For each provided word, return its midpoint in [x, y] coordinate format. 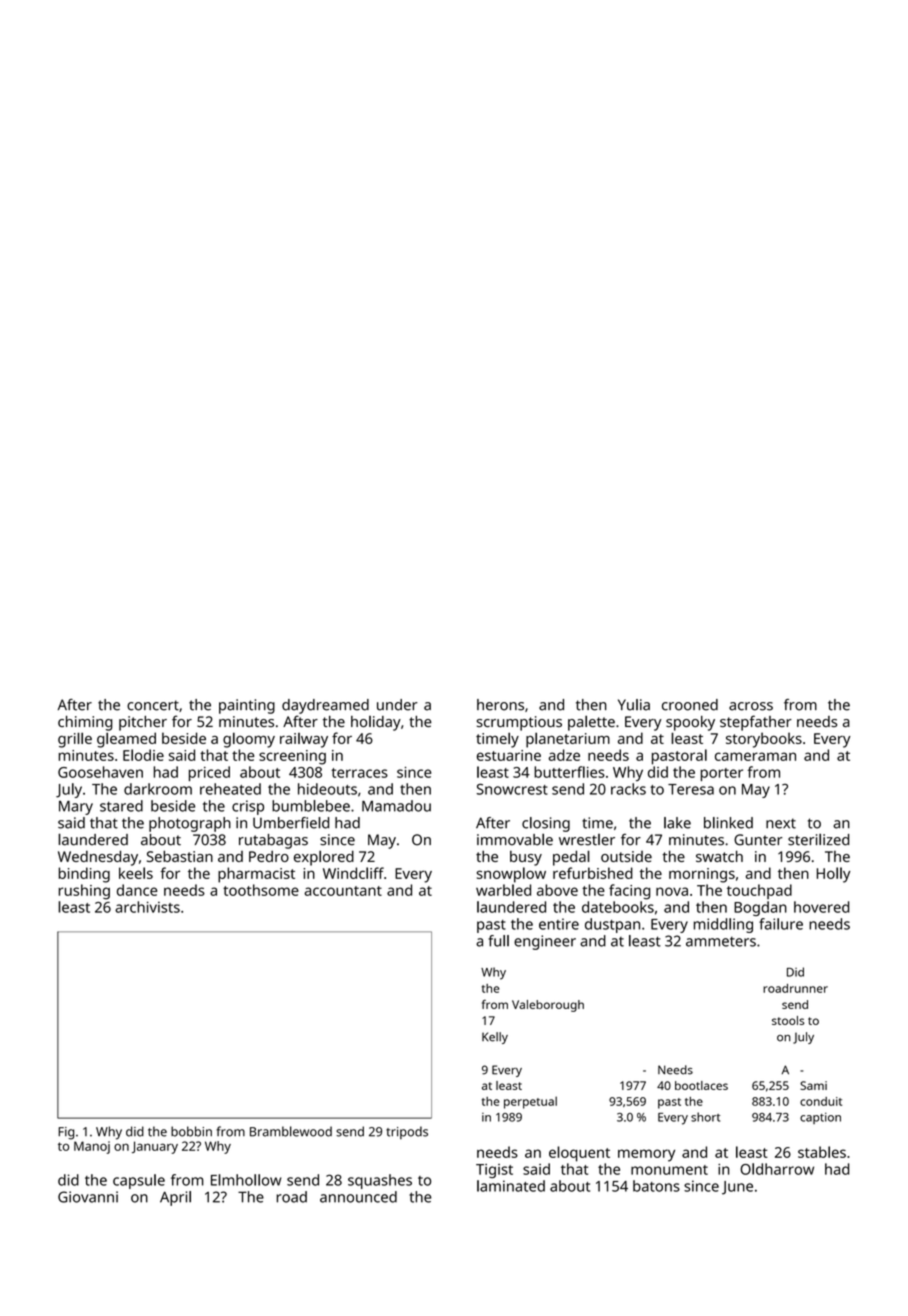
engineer [545, 942]
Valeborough [548, 1006]
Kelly [495, 1038]
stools [788, 1020]
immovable [515, 839]
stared [121, 806]
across [751, 706]
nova [672, 891]
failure [781, 924]
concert [153, 705]
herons [500, 705]
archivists [147, 907]
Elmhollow [246, 1180]
